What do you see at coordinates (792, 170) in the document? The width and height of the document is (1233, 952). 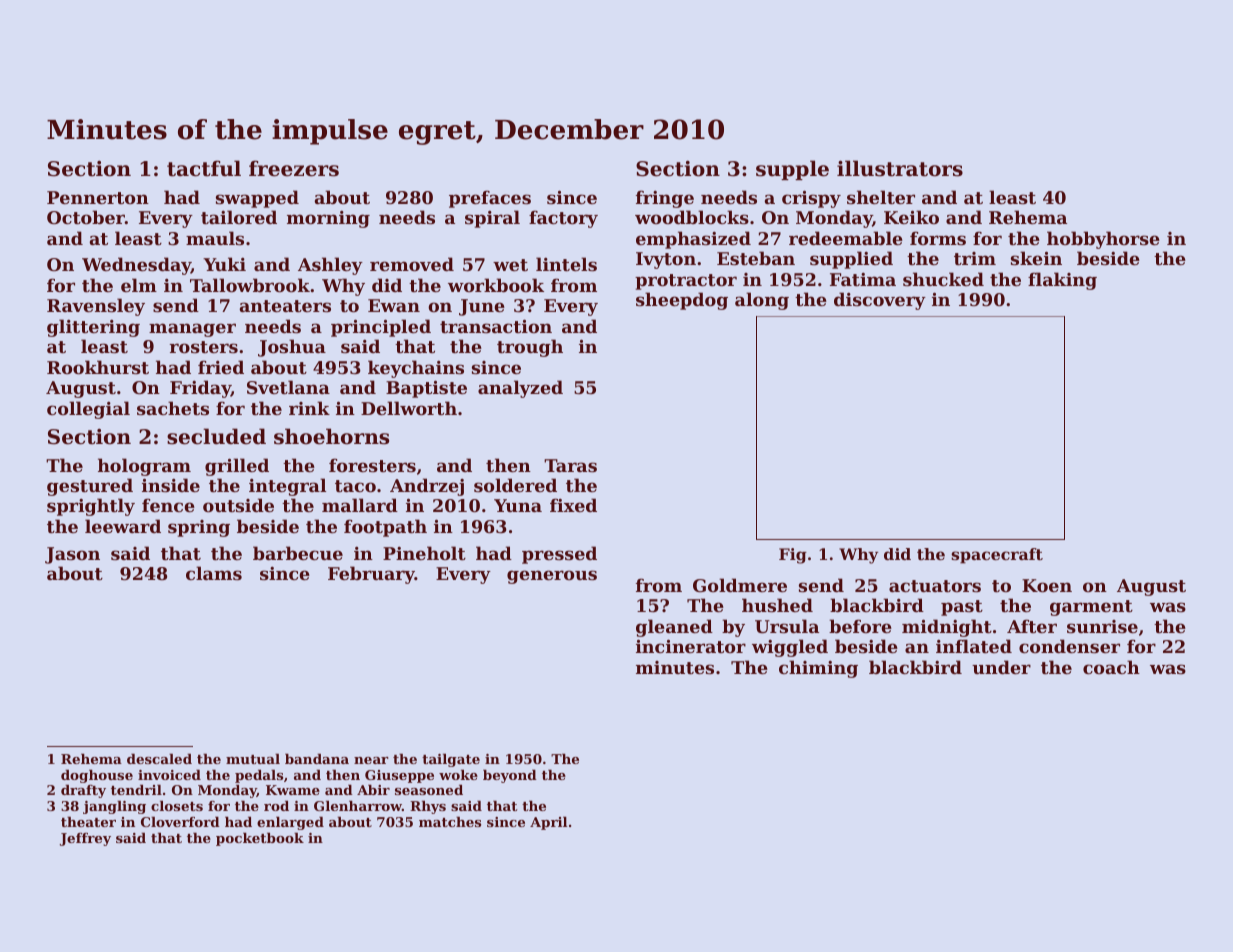 I see `supple` at bounding box center [792, 170].
